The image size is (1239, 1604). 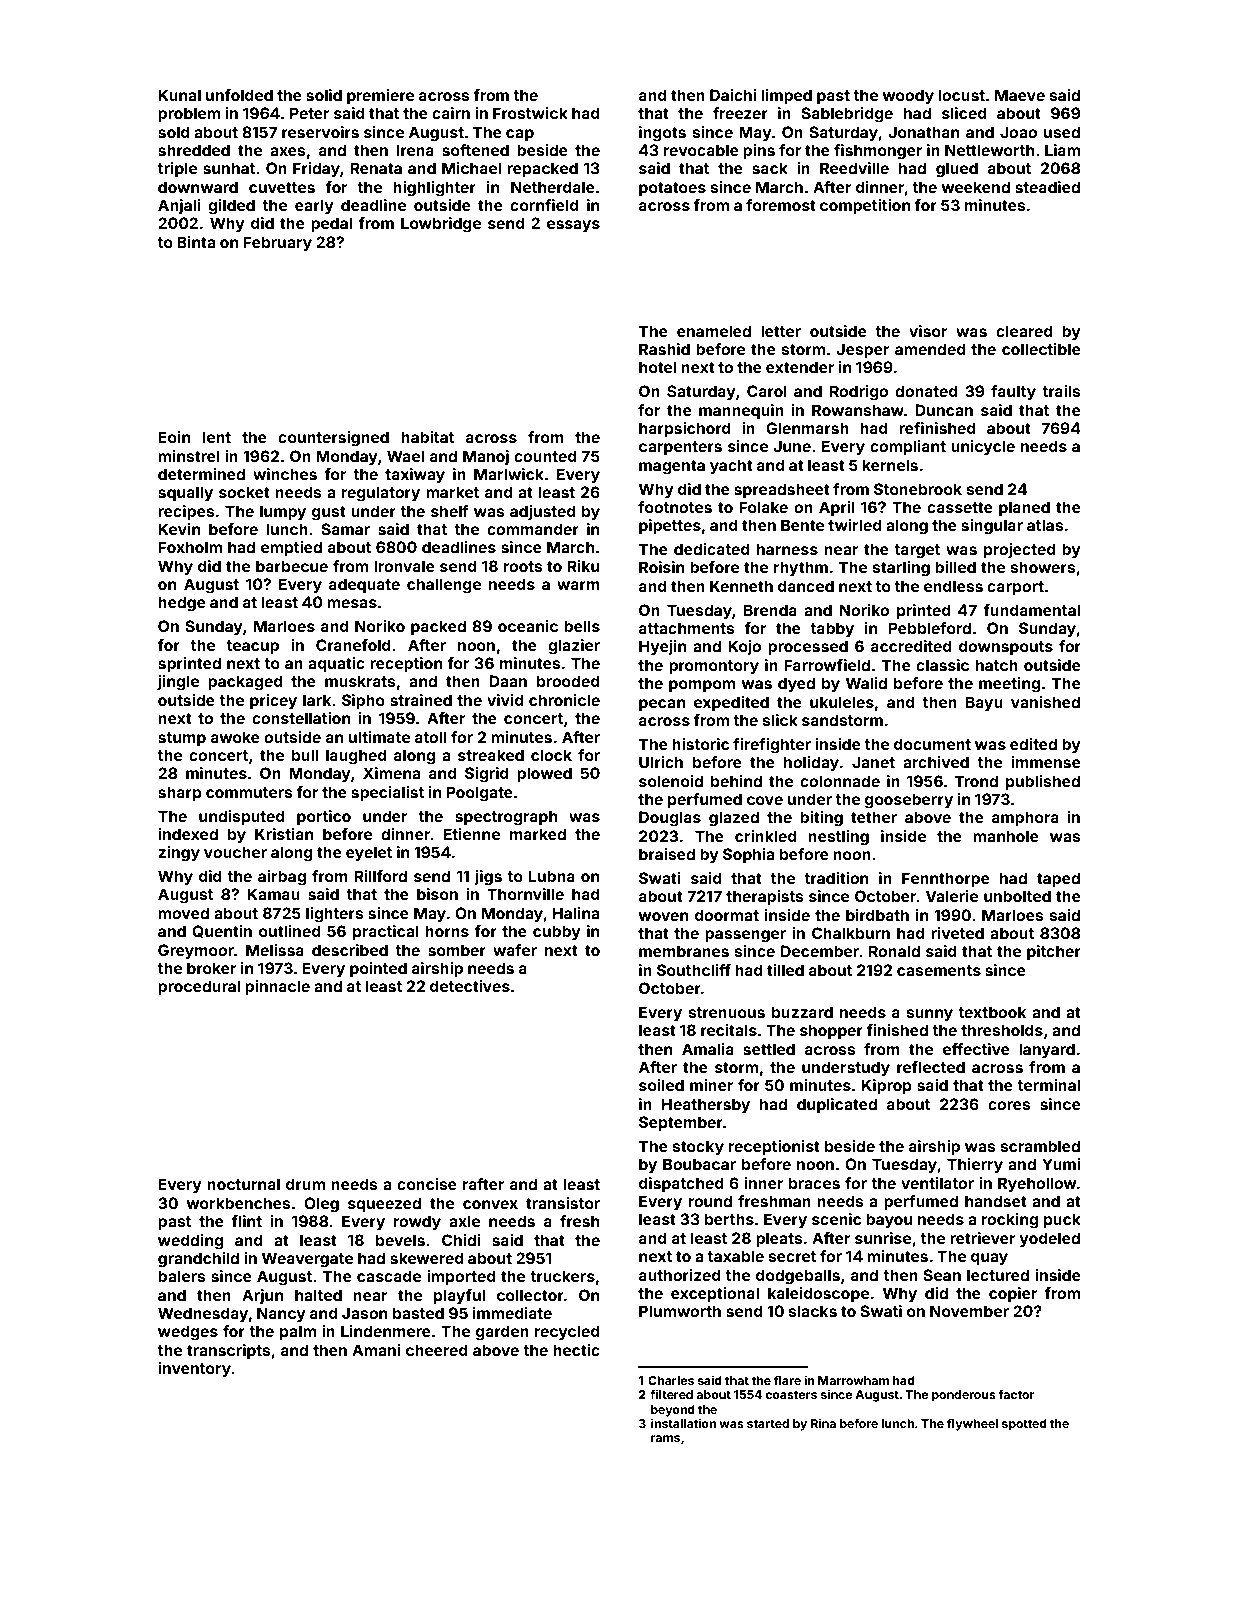 What do you see at coordinates (179, 95) in the image?
I see `Kunal` at bounding box center [179, 95].
